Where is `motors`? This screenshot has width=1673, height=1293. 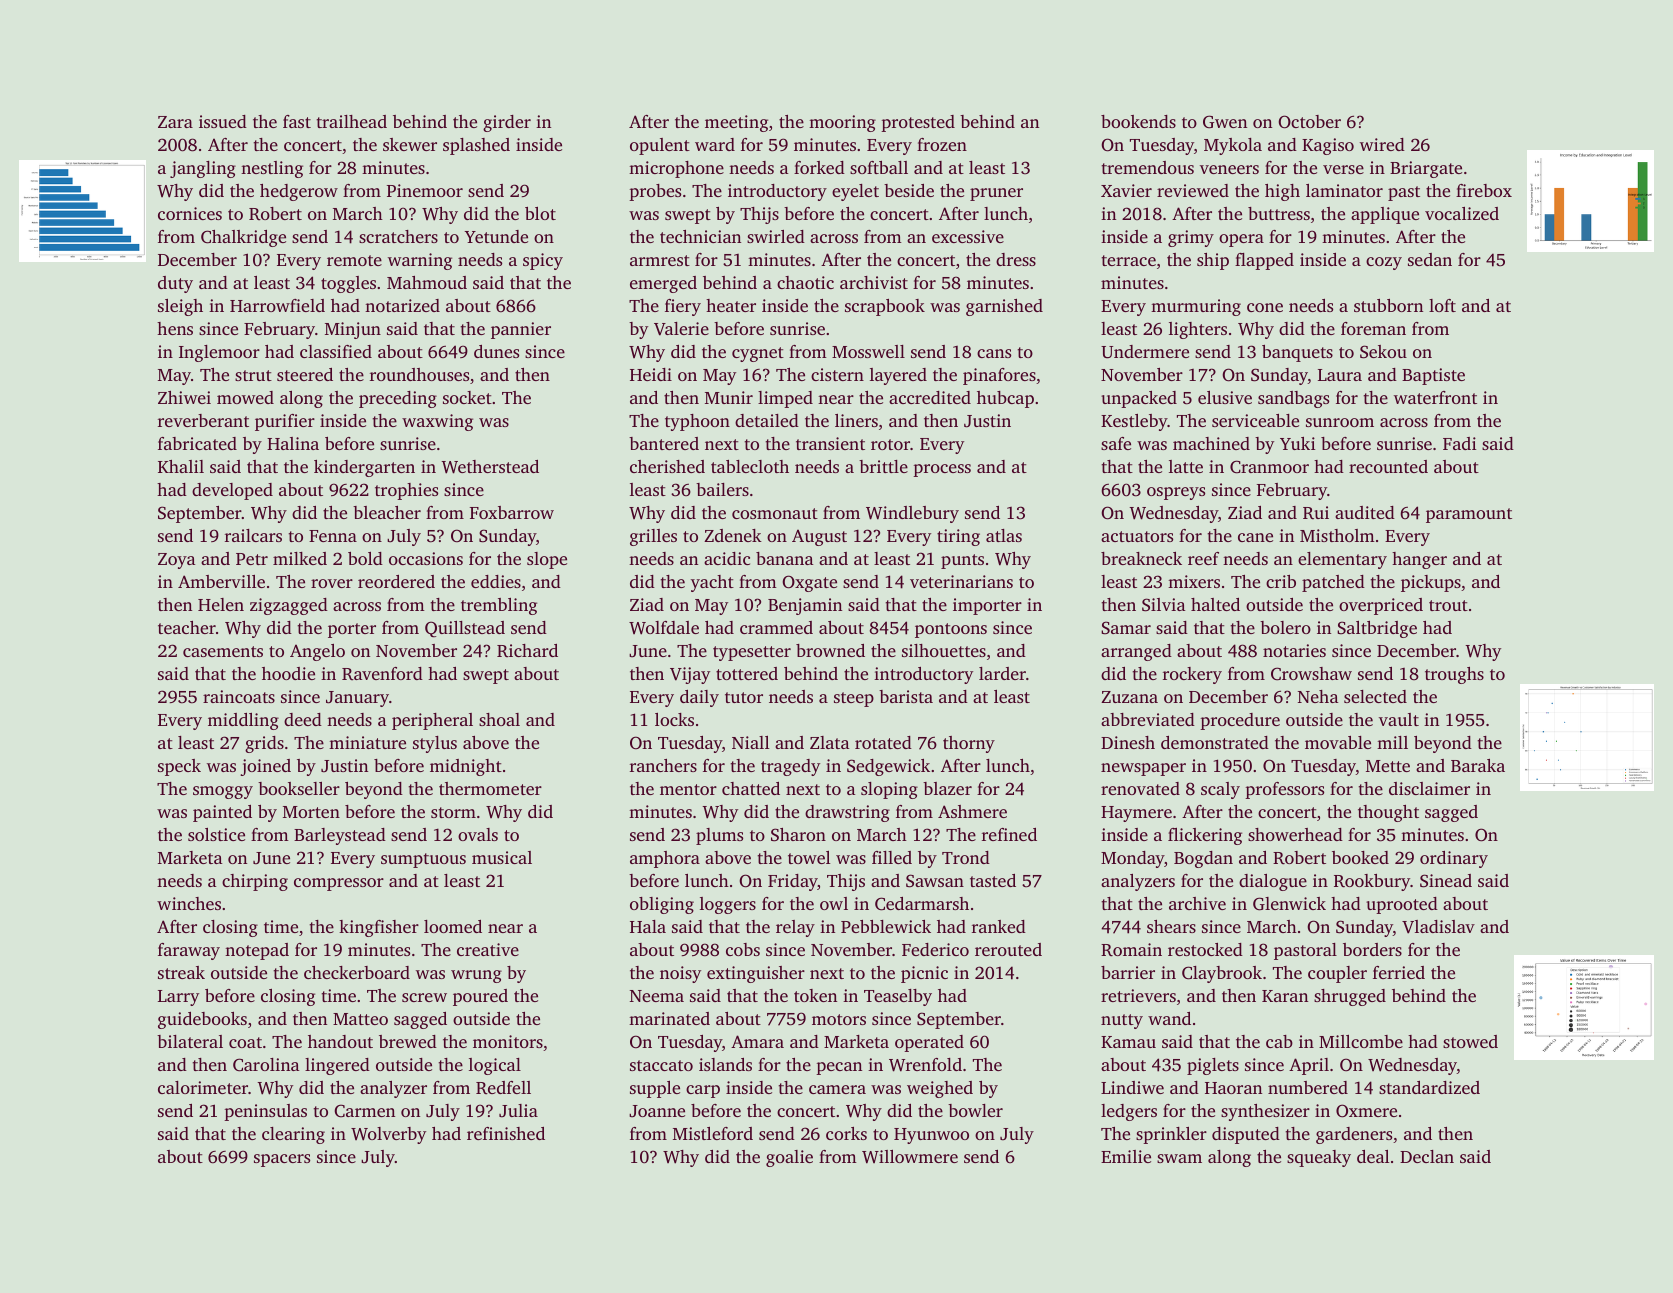
motors is located at coordinates (839, 1019).
